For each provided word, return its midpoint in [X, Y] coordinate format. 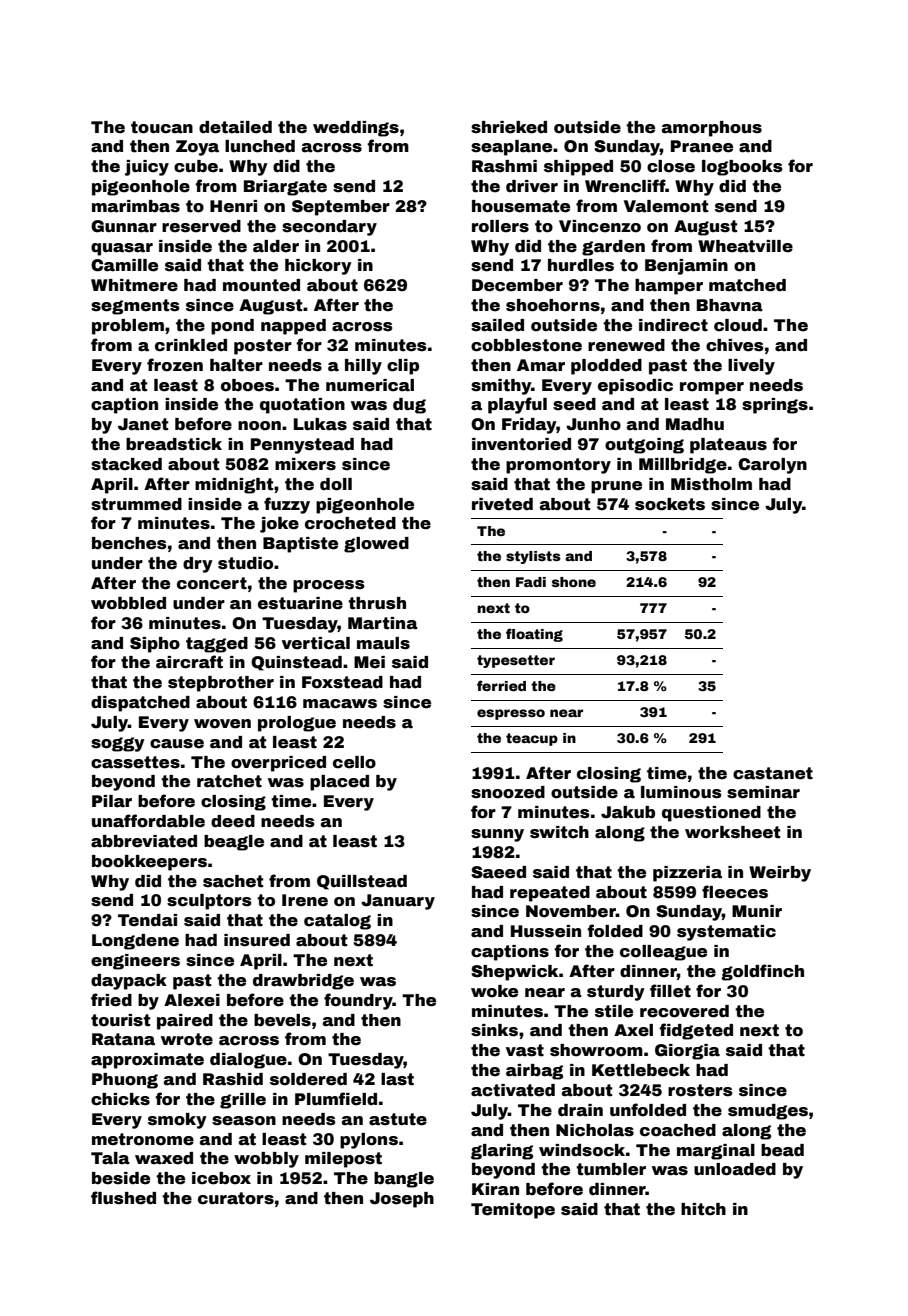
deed [233, 821]
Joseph [402, 1200]
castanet [773, 773]
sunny [497, 835]
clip [403, 367]
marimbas [136, 206]
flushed [123, 1198]
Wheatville [745, 246]
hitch [703, 1209]
